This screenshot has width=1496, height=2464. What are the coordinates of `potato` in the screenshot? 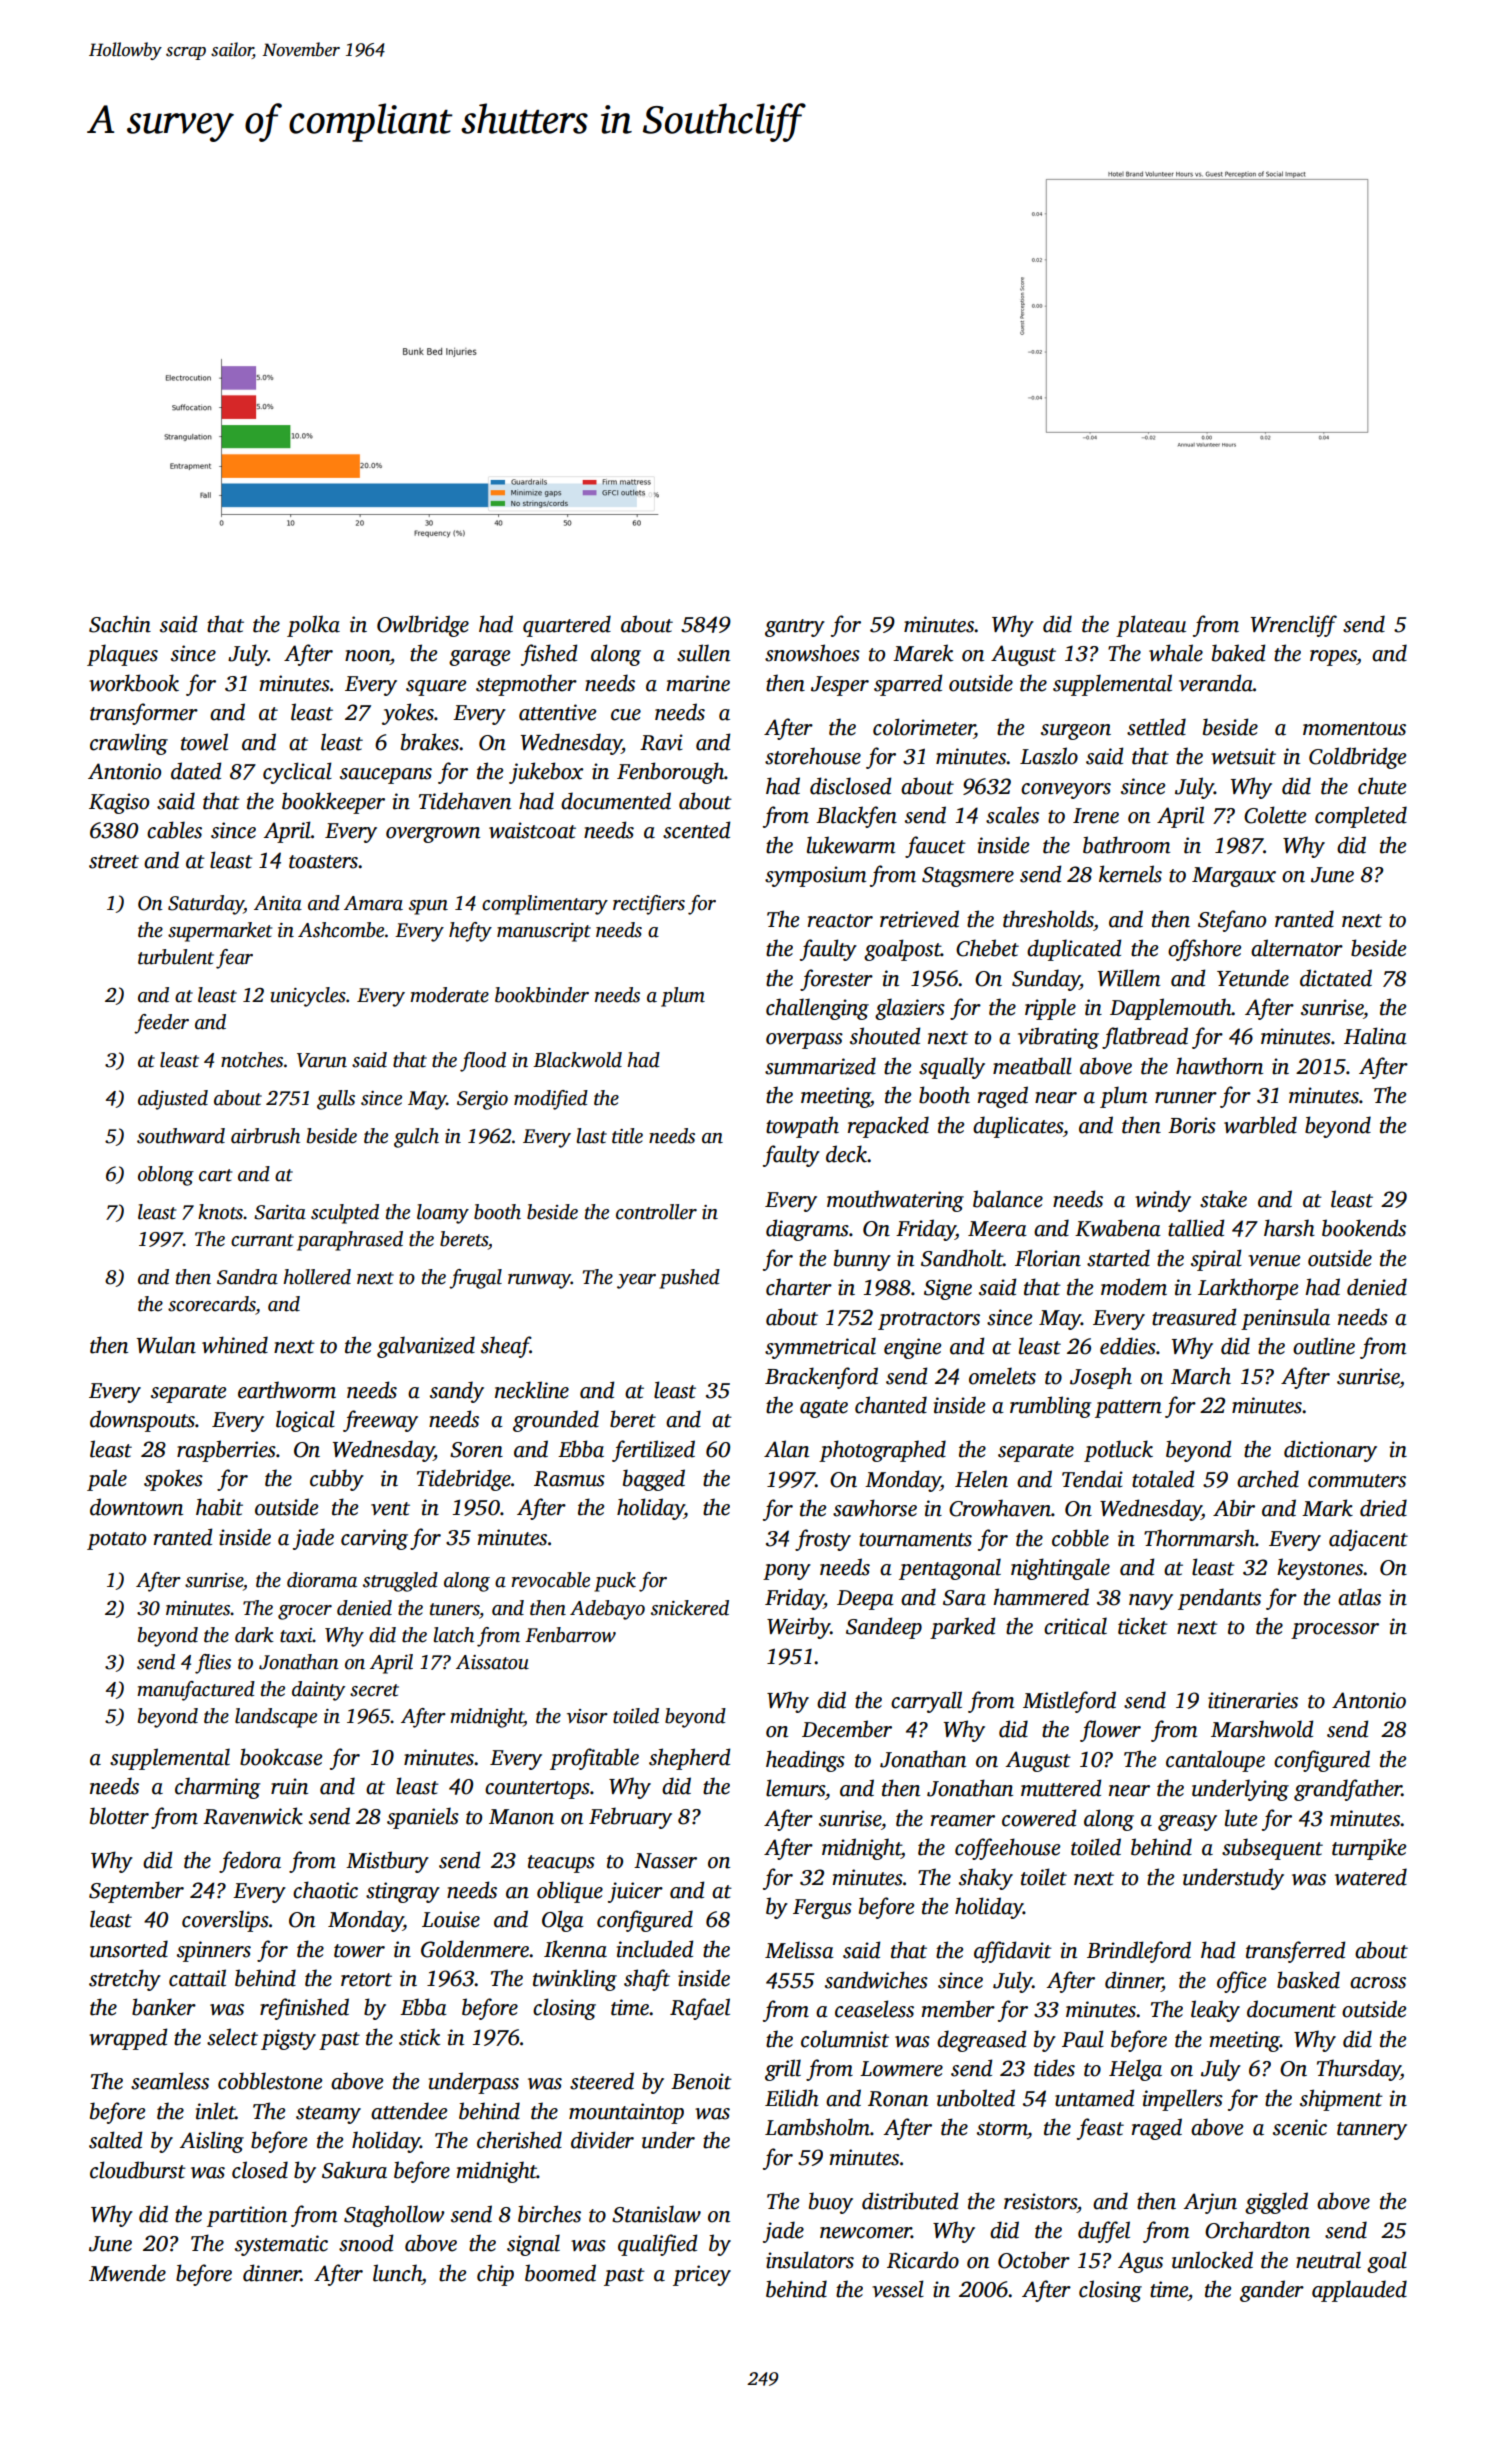 It's located at (116, 1541).
